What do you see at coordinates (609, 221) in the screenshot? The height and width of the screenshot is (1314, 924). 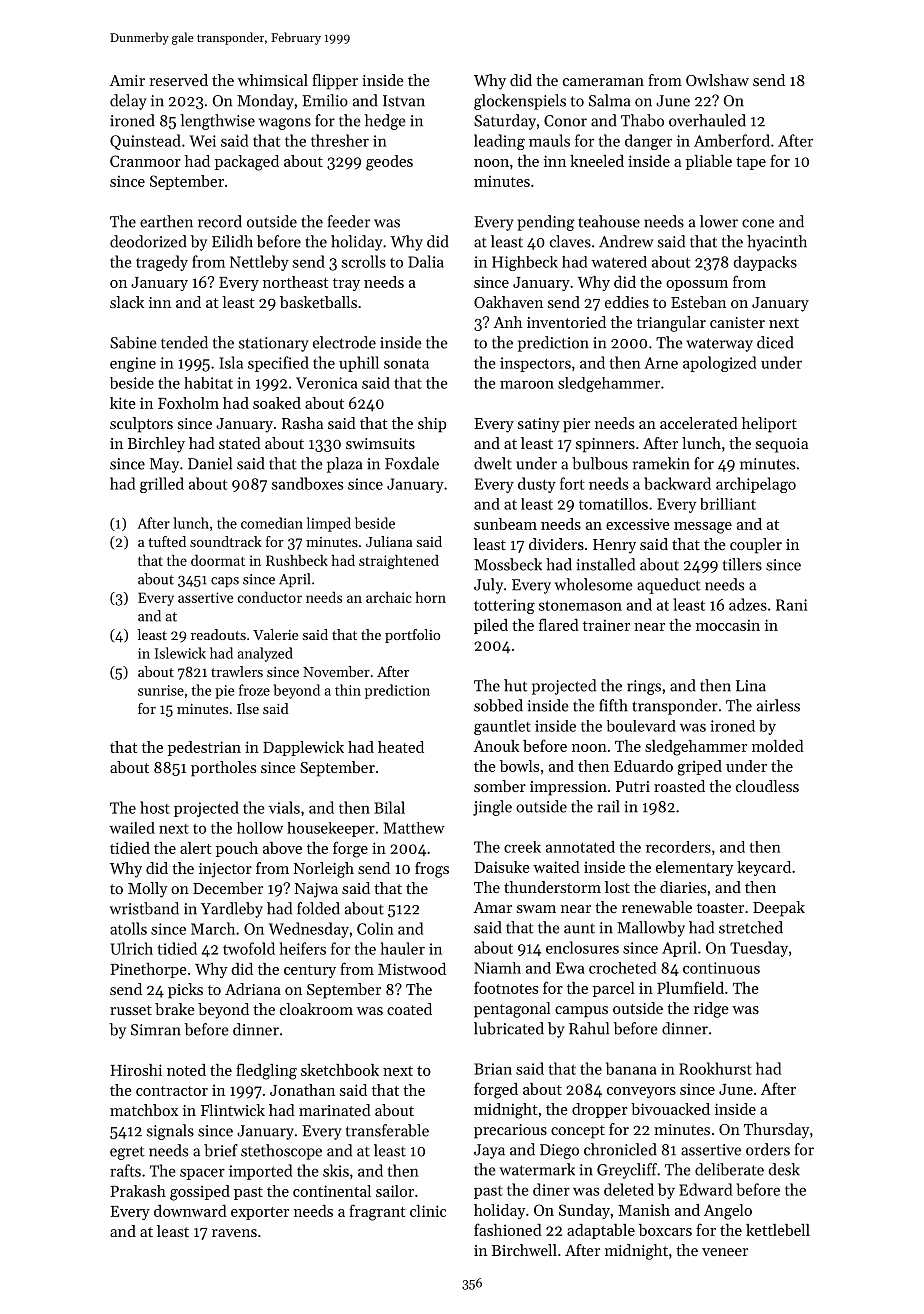 I see `teahouse` at bounding box center [609, 221].
